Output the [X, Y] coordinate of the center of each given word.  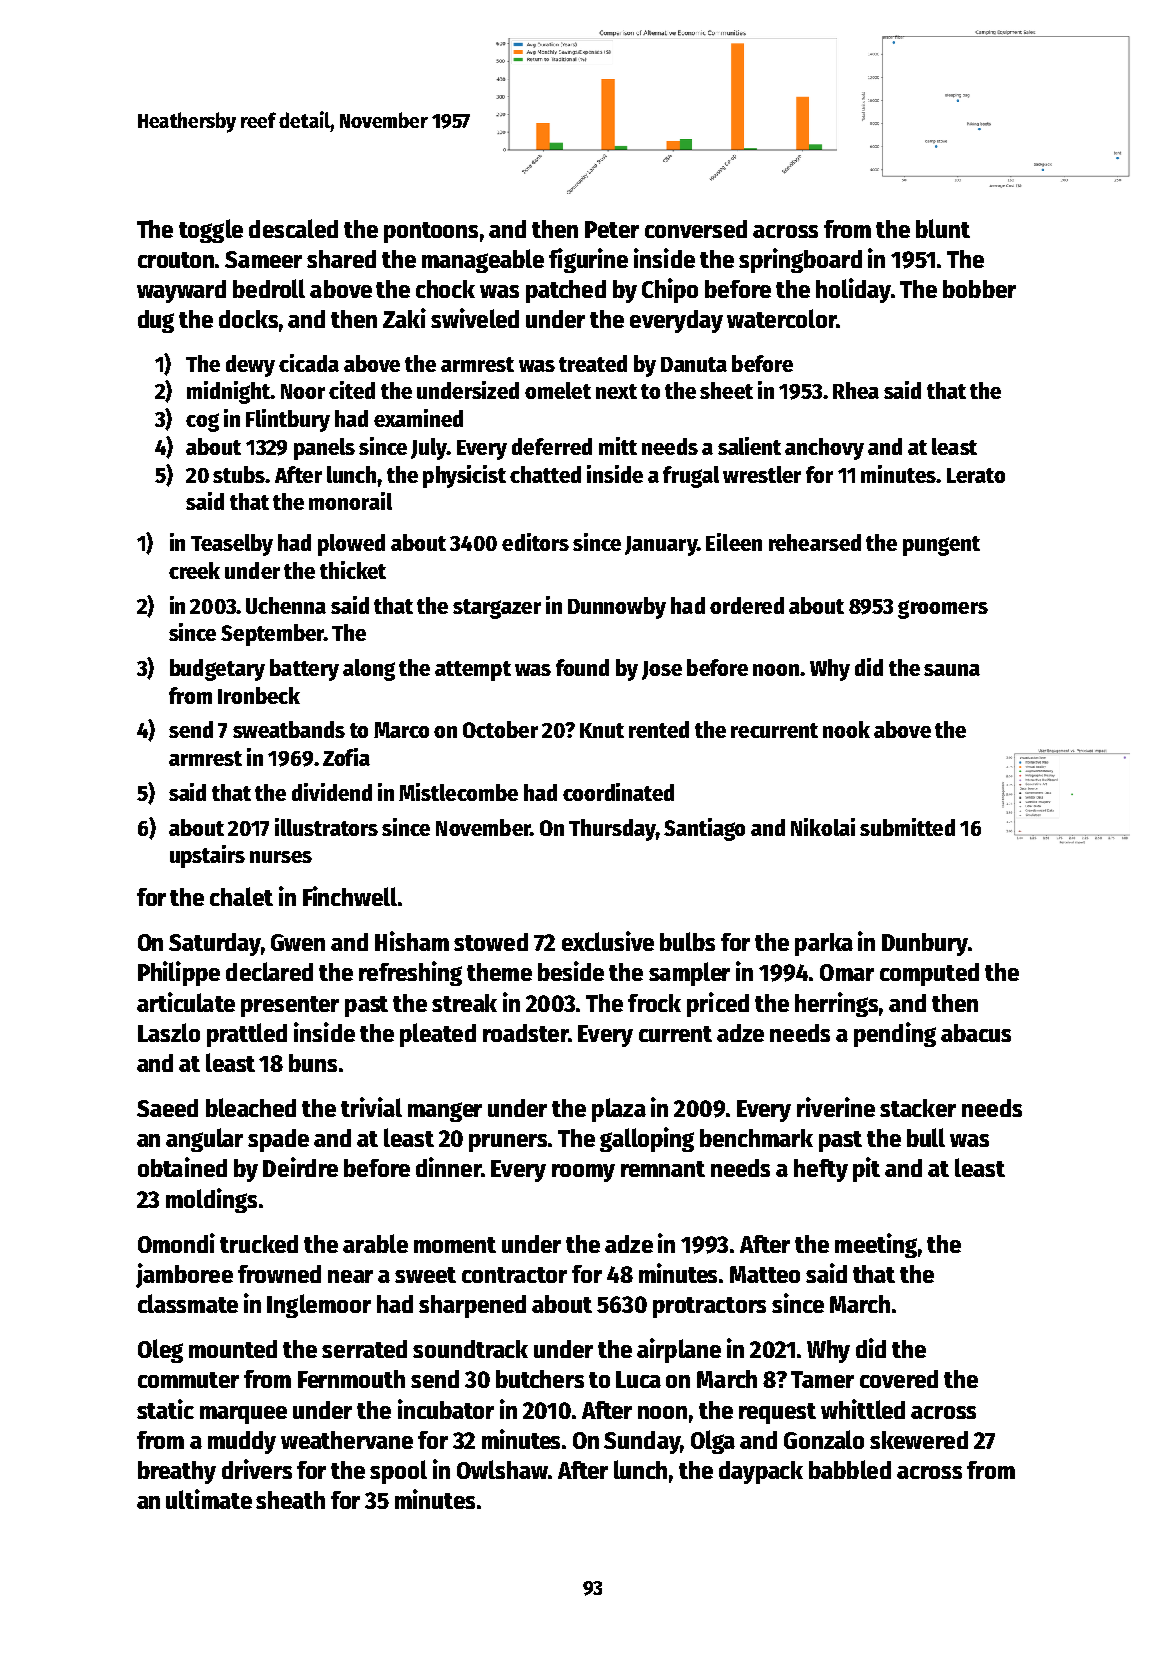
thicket [353, 570]
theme [499, 972]
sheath [290, 1500]
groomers [943, 609]
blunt [943, 228]
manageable [483, 261]
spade [278, 1140]
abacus [976, 1033]
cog [202, 422]
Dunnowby [617, 608]
